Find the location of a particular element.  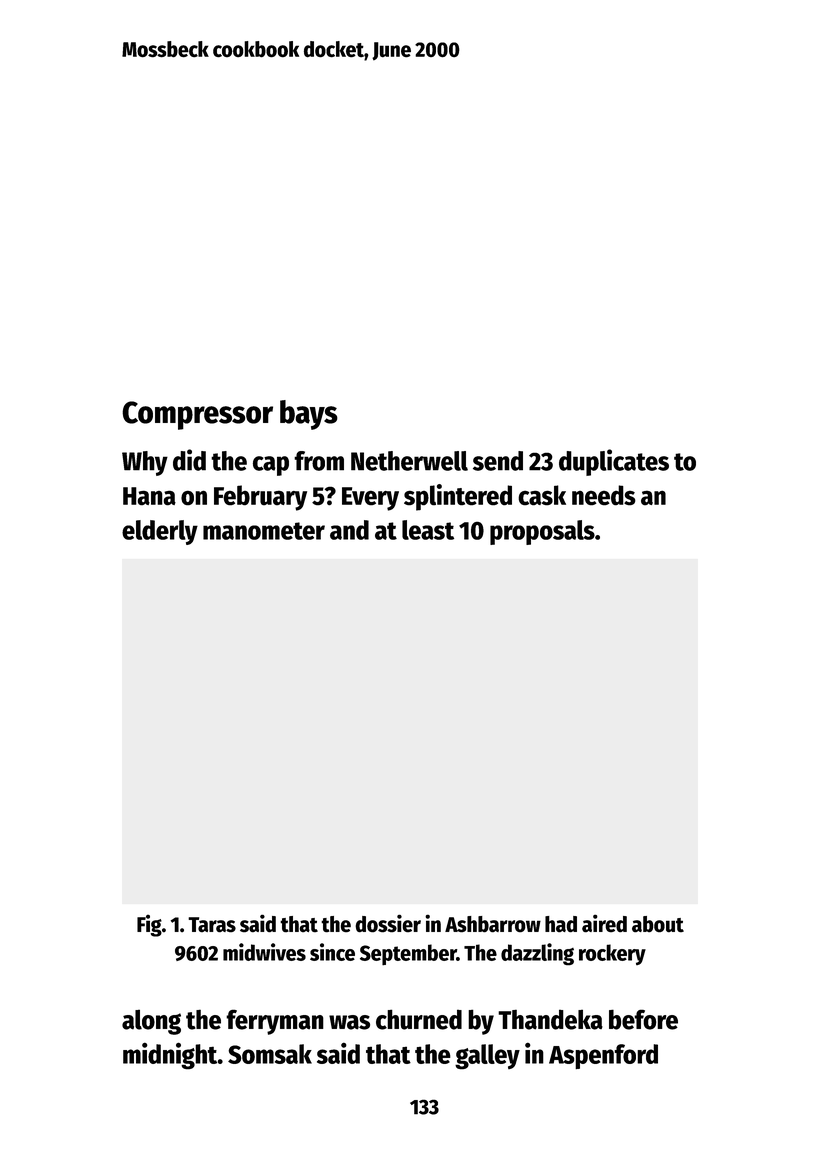

cap is located at coordinates (271, 466).
